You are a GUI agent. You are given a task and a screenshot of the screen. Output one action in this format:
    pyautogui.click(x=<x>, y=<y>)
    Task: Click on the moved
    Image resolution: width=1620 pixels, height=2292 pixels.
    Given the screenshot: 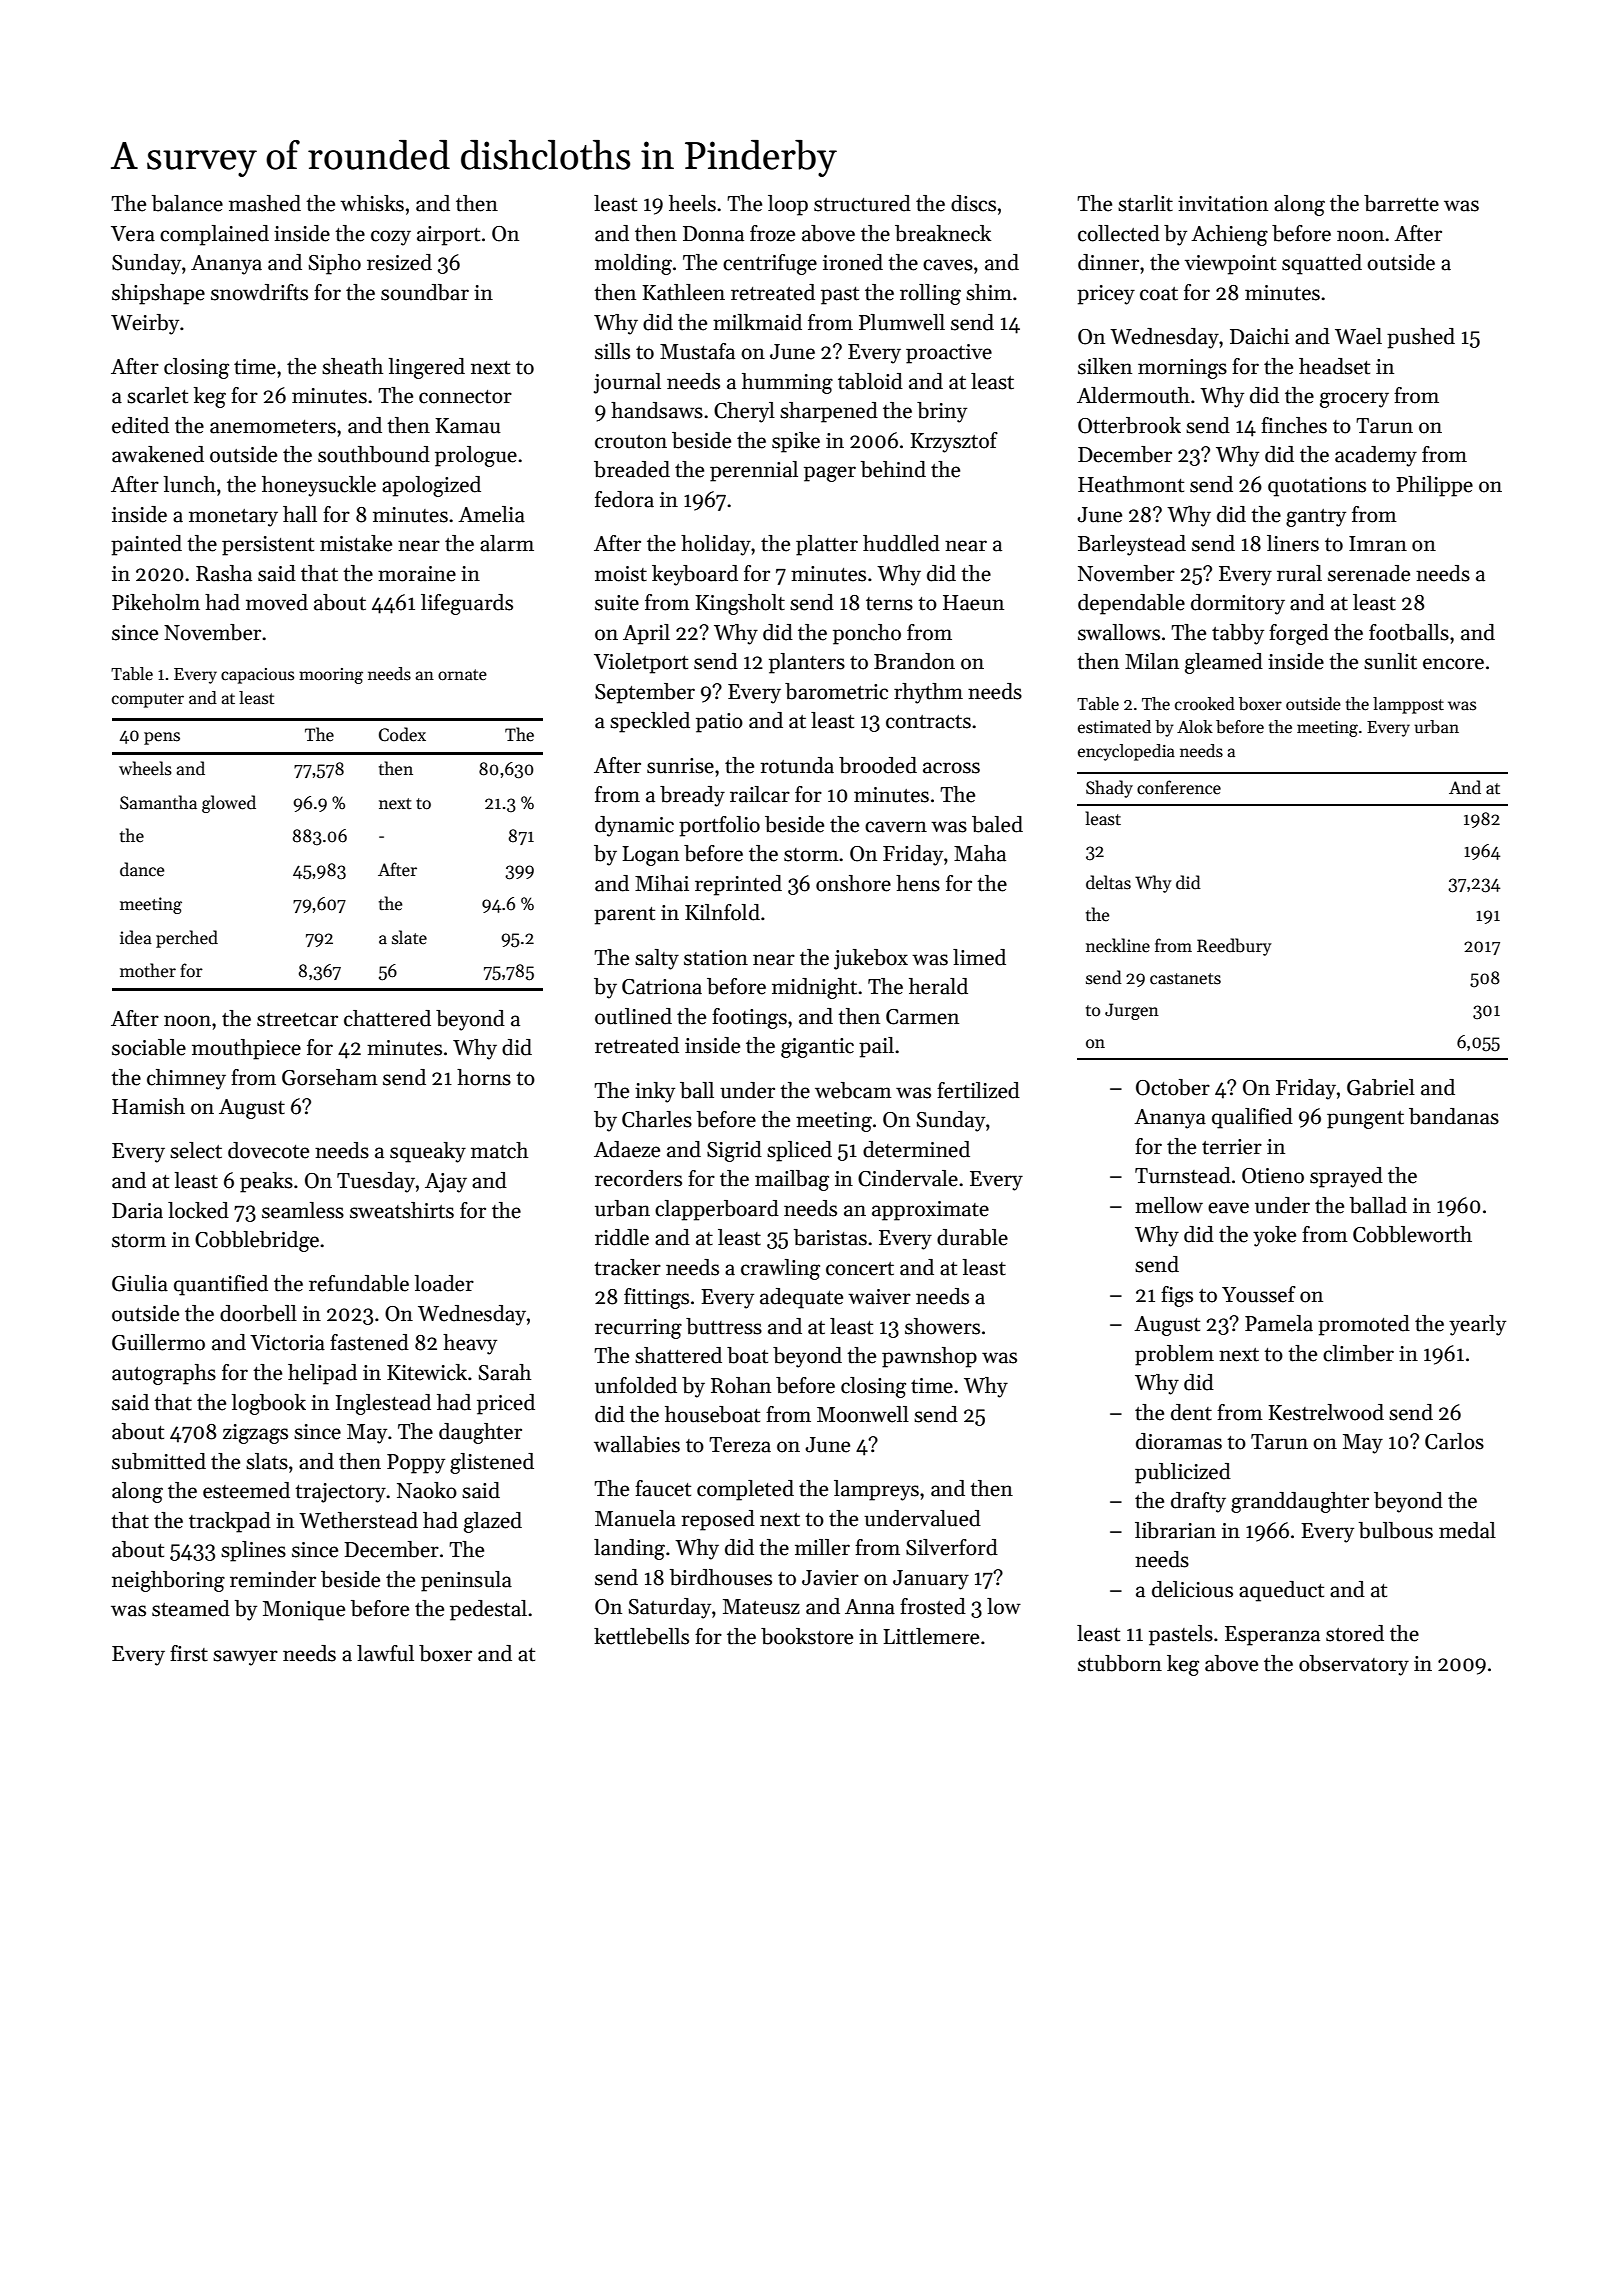 What is the action you would take?
    pyautogui.click(x=277, y=602)
